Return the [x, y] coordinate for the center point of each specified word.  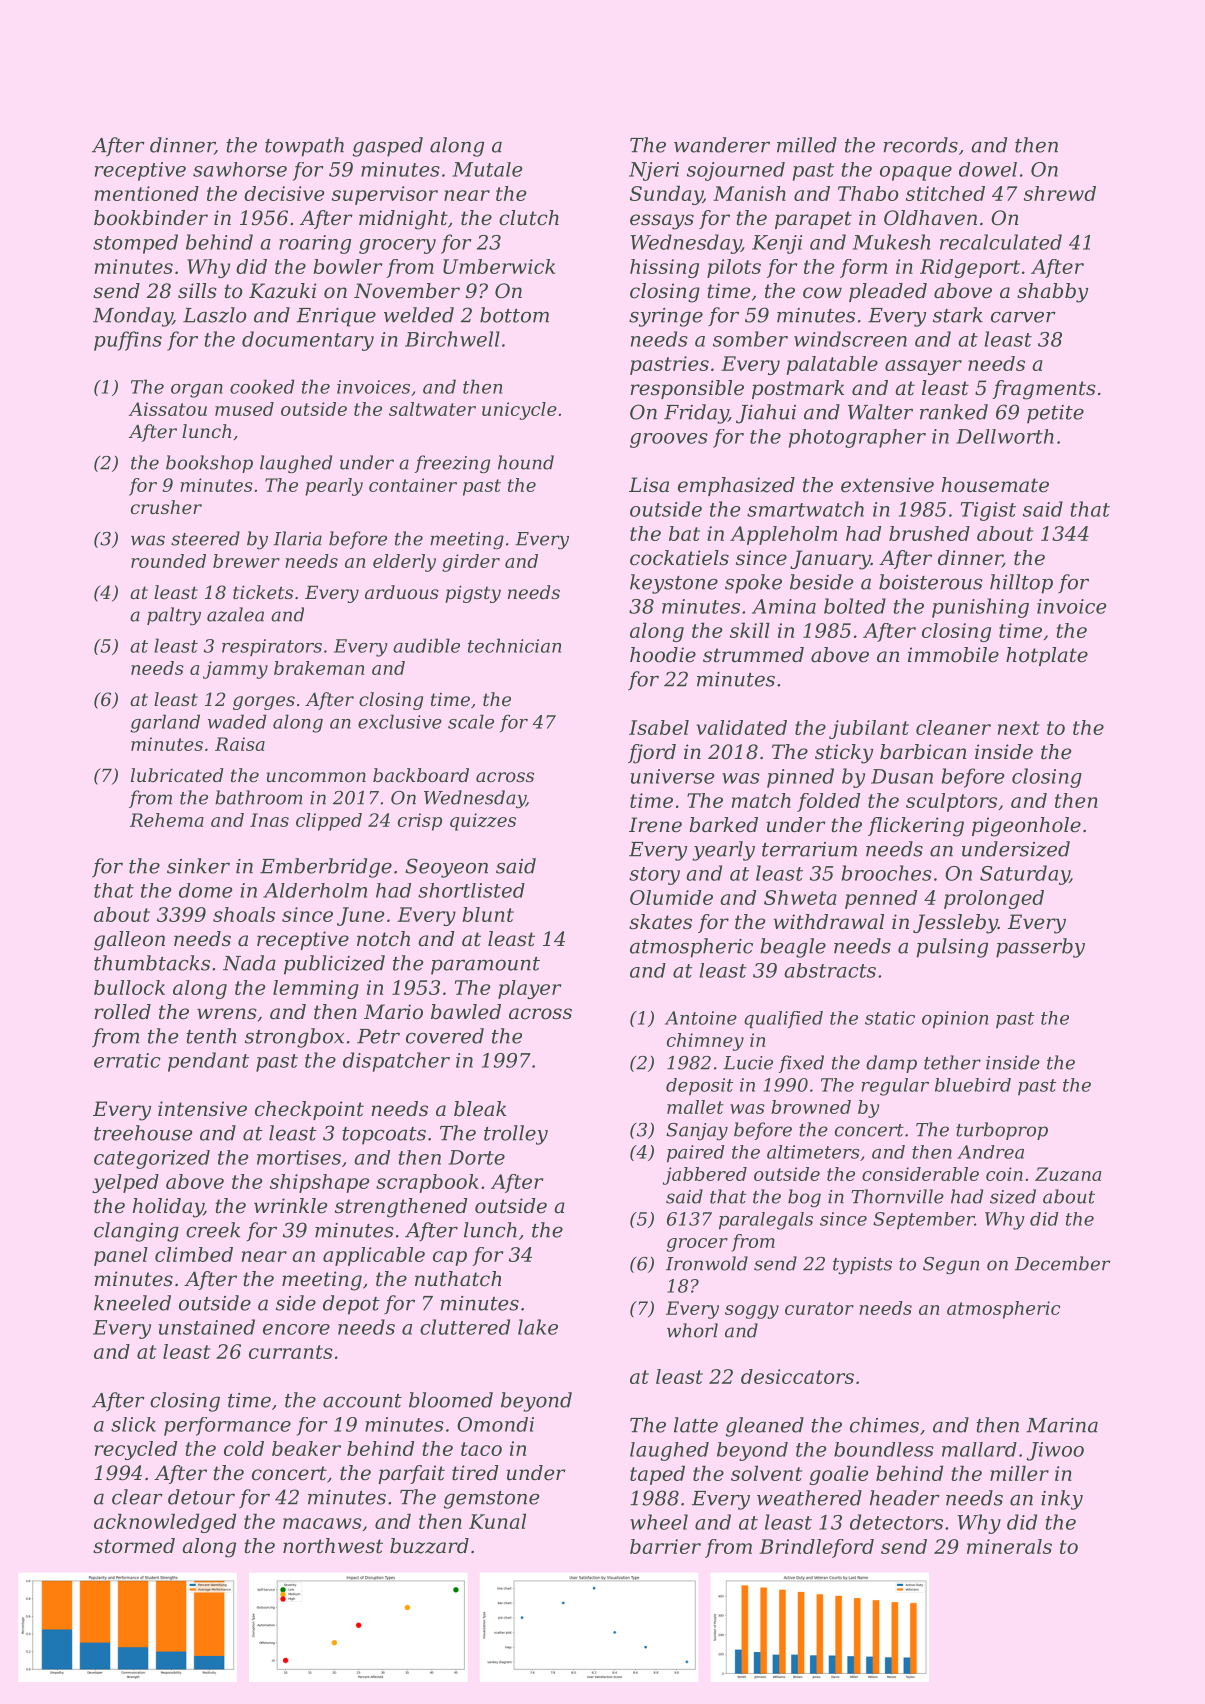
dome [205, 890]
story [654, 876]
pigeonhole [1026, 827]
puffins [128, 341]
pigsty [473, 594]
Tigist [988, 511]
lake [538, 1327]
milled [807, 145]
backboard [421, 775]
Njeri [654, 171]
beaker [306, 1448]
